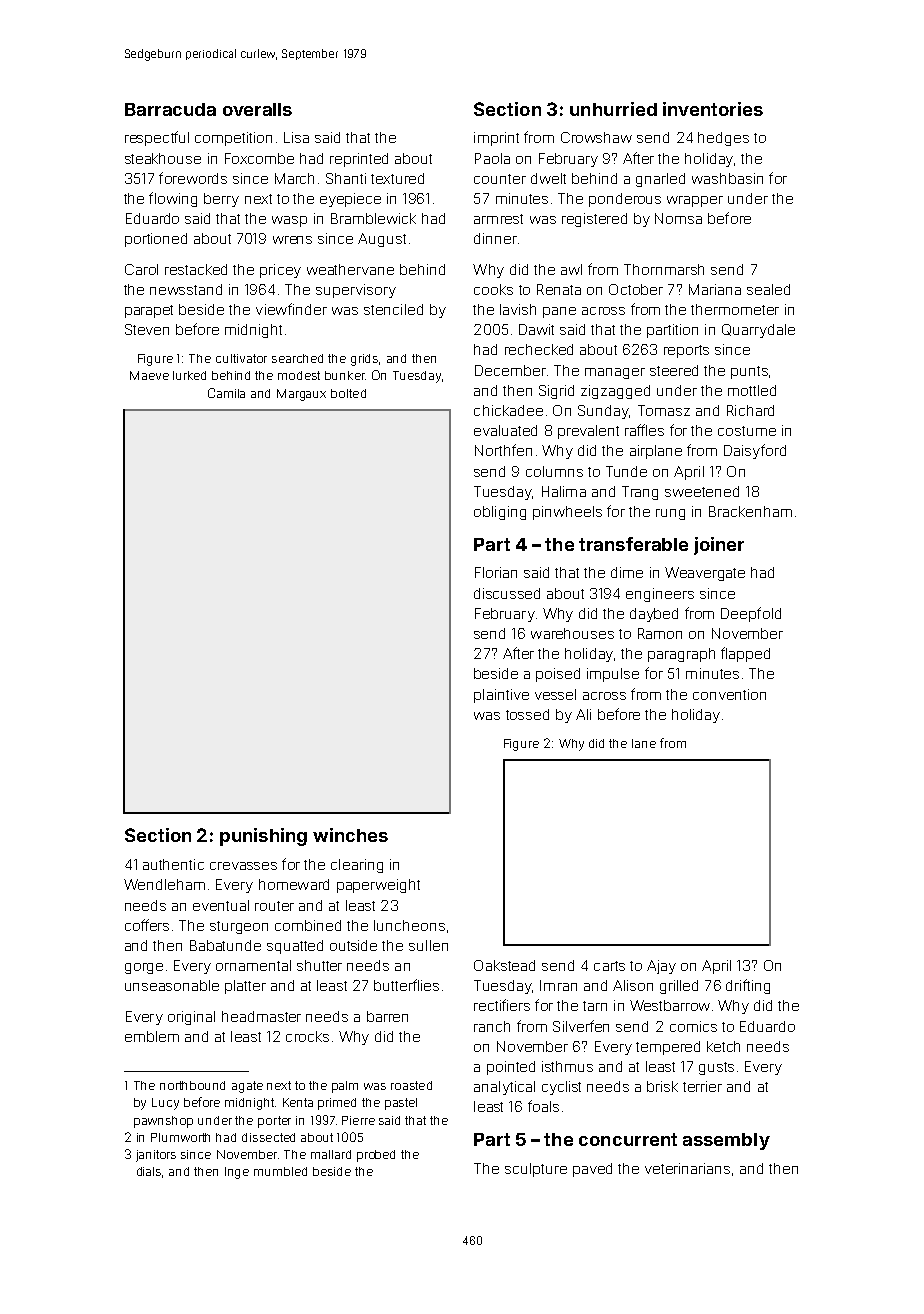 This screenshot has height=1314, width=924. What do you see at coordinates (609, 966) in the screenshot?
I see `carts` at bounding box center [609, 966].
